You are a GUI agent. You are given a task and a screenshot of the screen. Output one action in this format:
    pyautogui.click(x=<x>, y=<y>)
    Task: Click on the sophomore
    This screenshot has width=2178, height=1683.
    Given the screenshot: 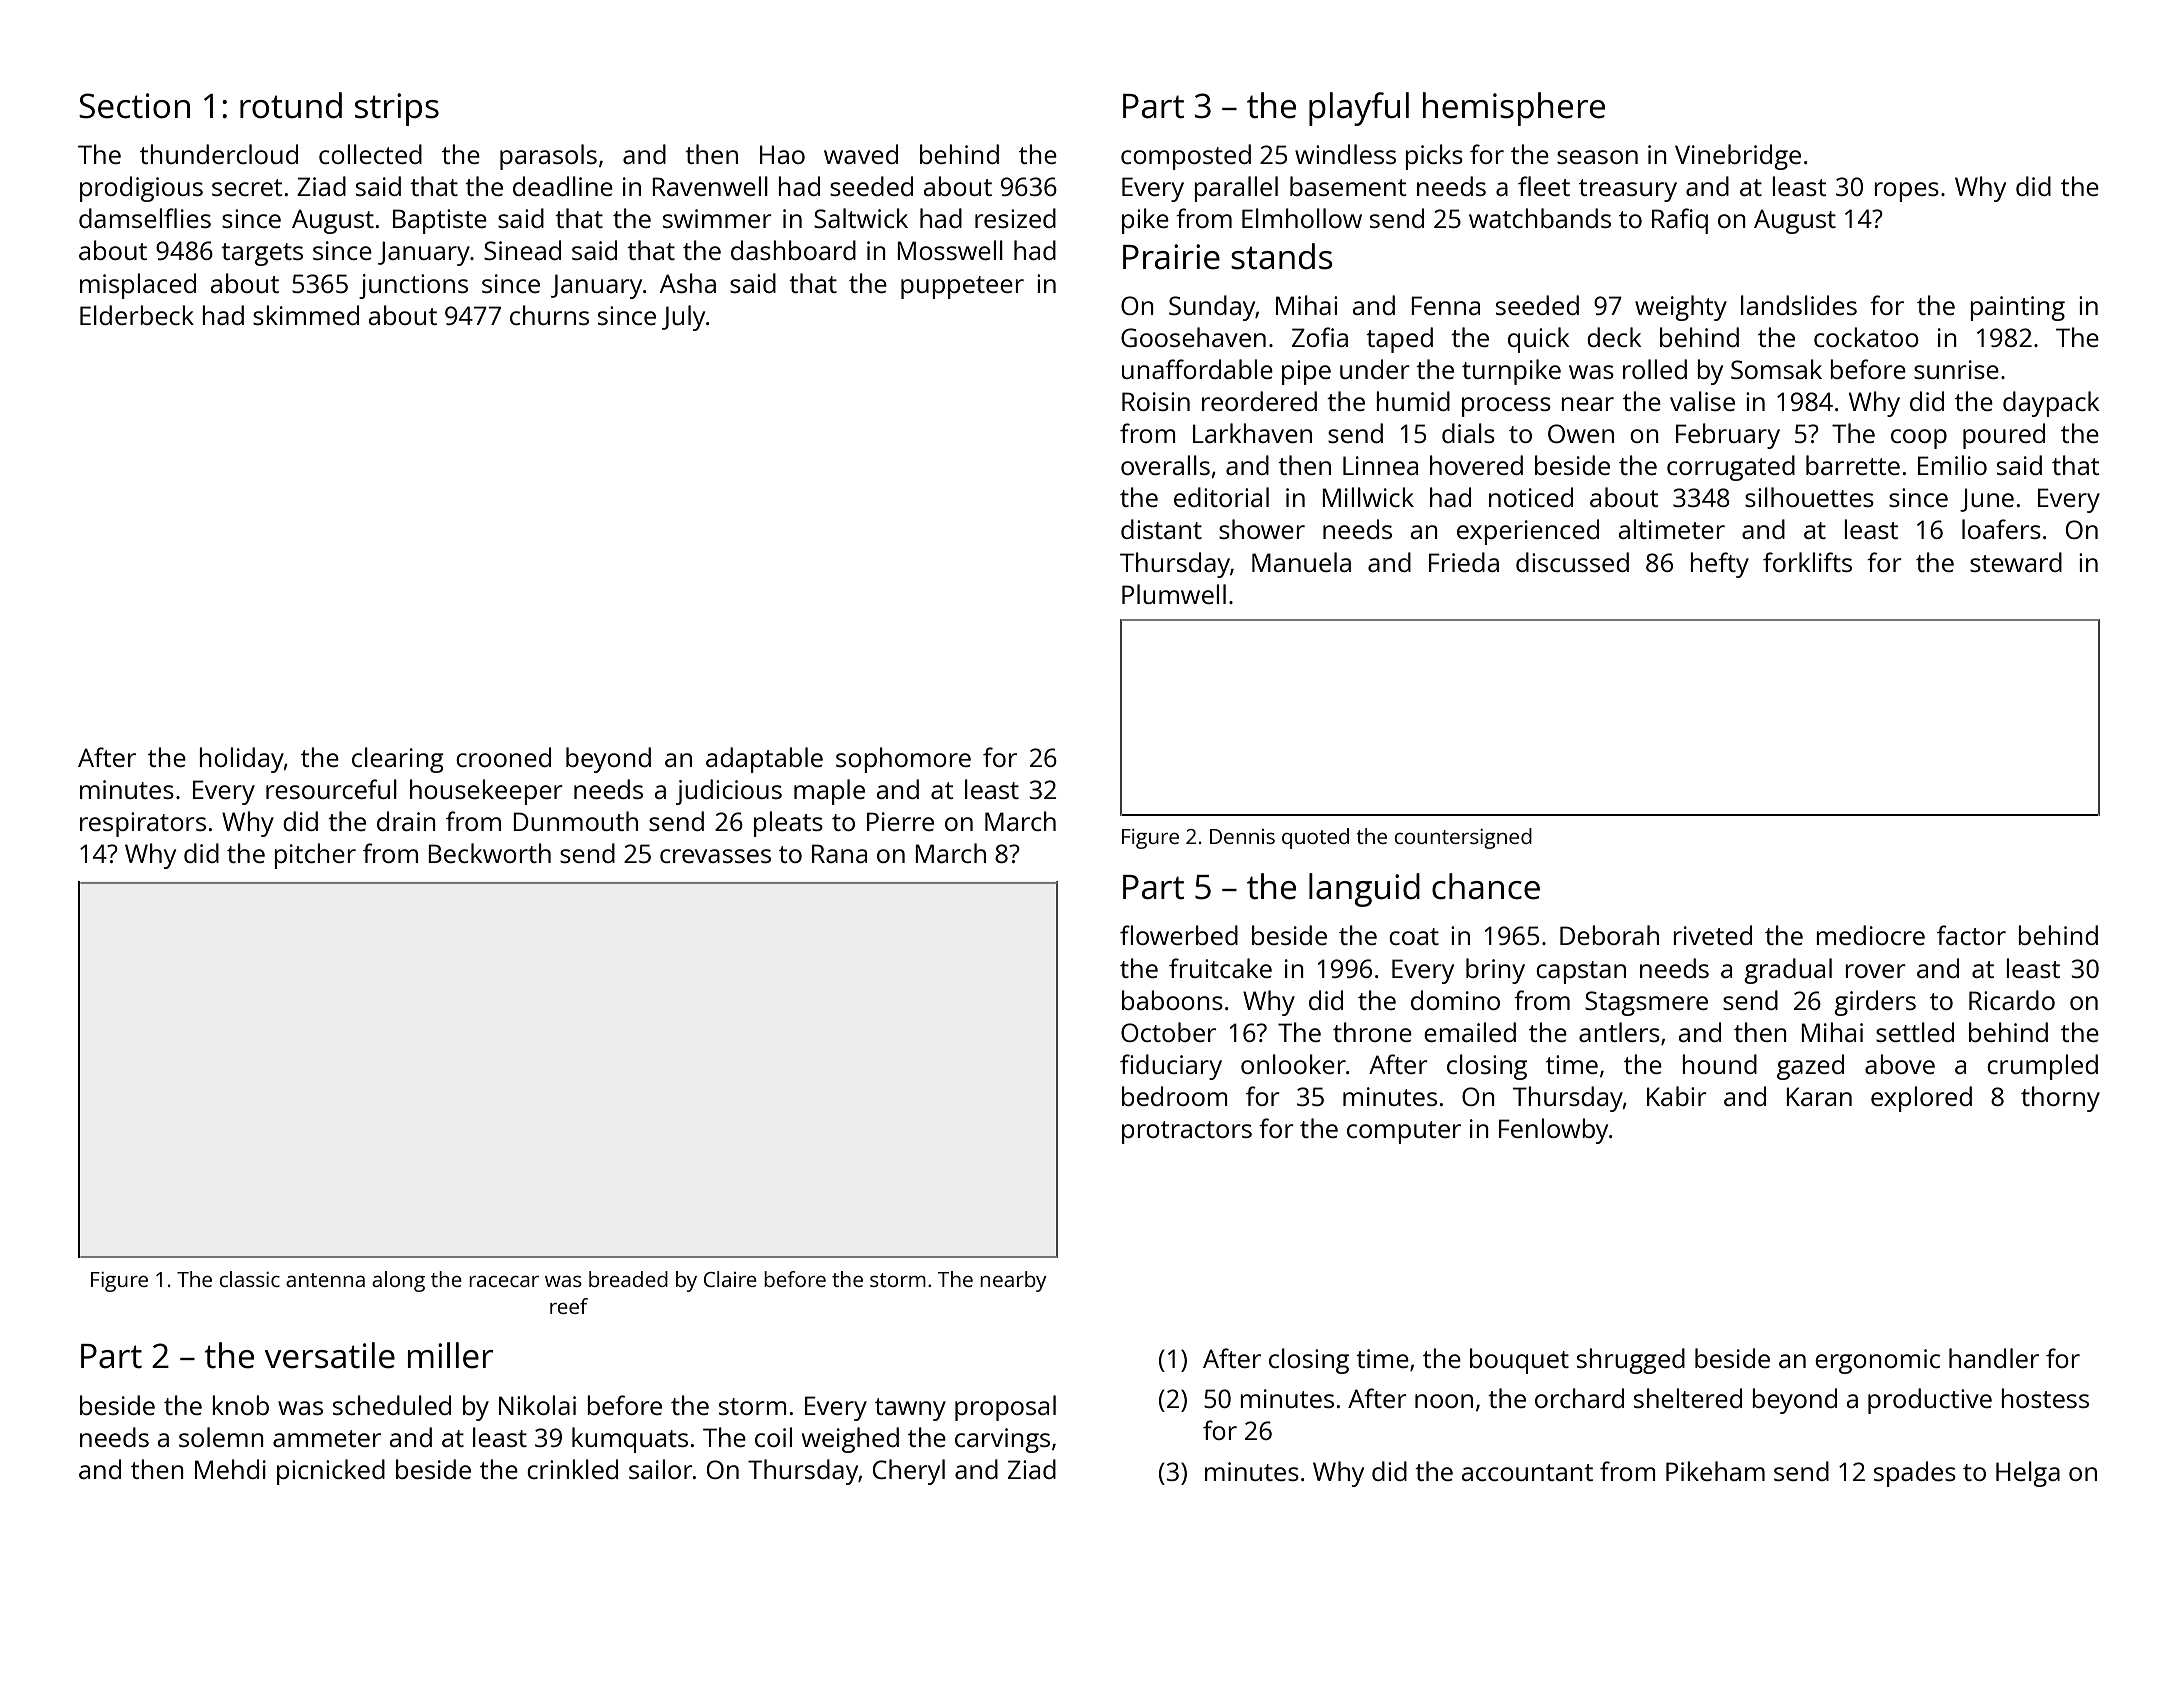 What is the action you would take?
    pyautogui.click(x=903, y=760)
